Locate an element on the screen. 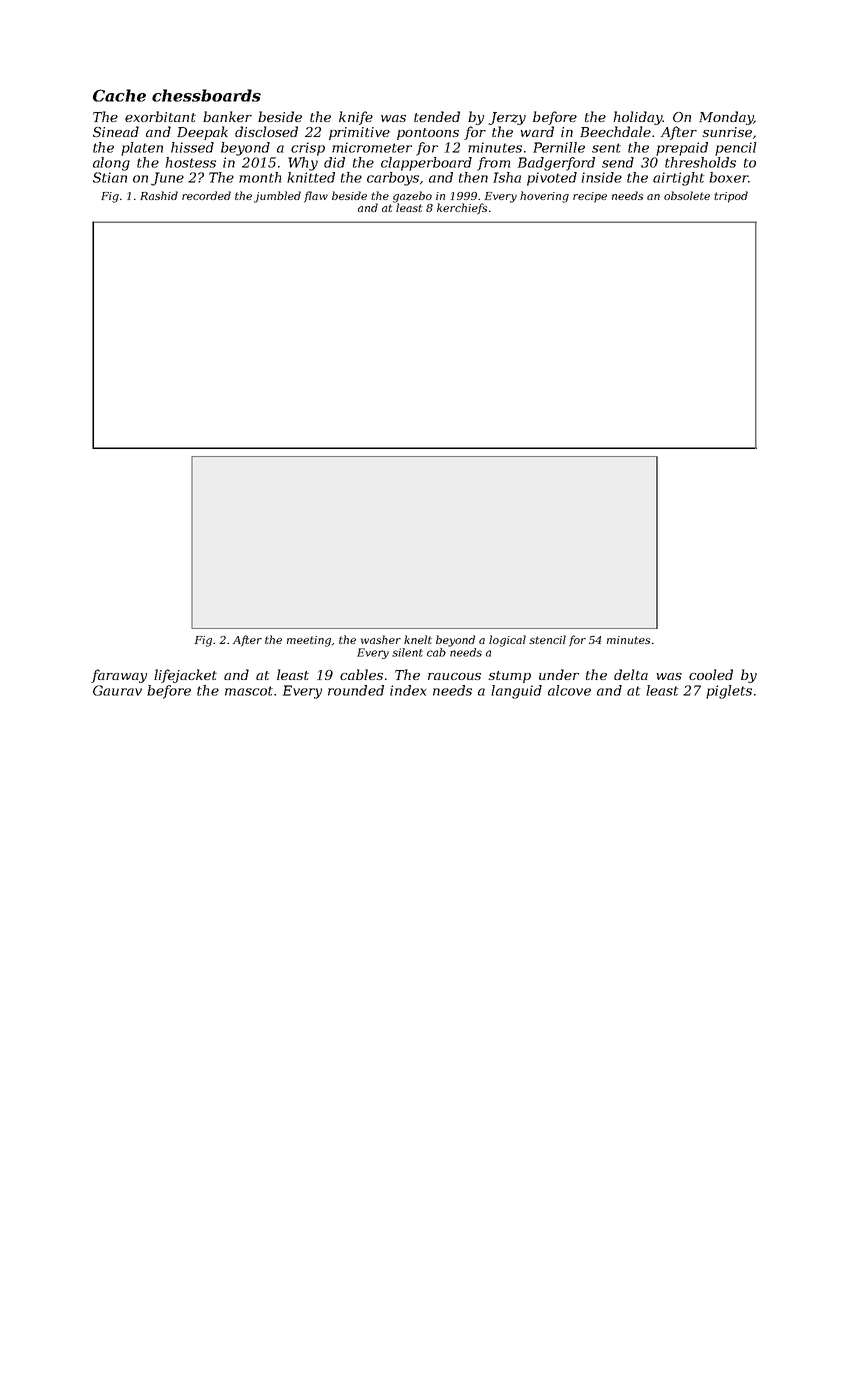 This screenshot has height=1400, width=849. knitted is located at coordinates (311, 177).
